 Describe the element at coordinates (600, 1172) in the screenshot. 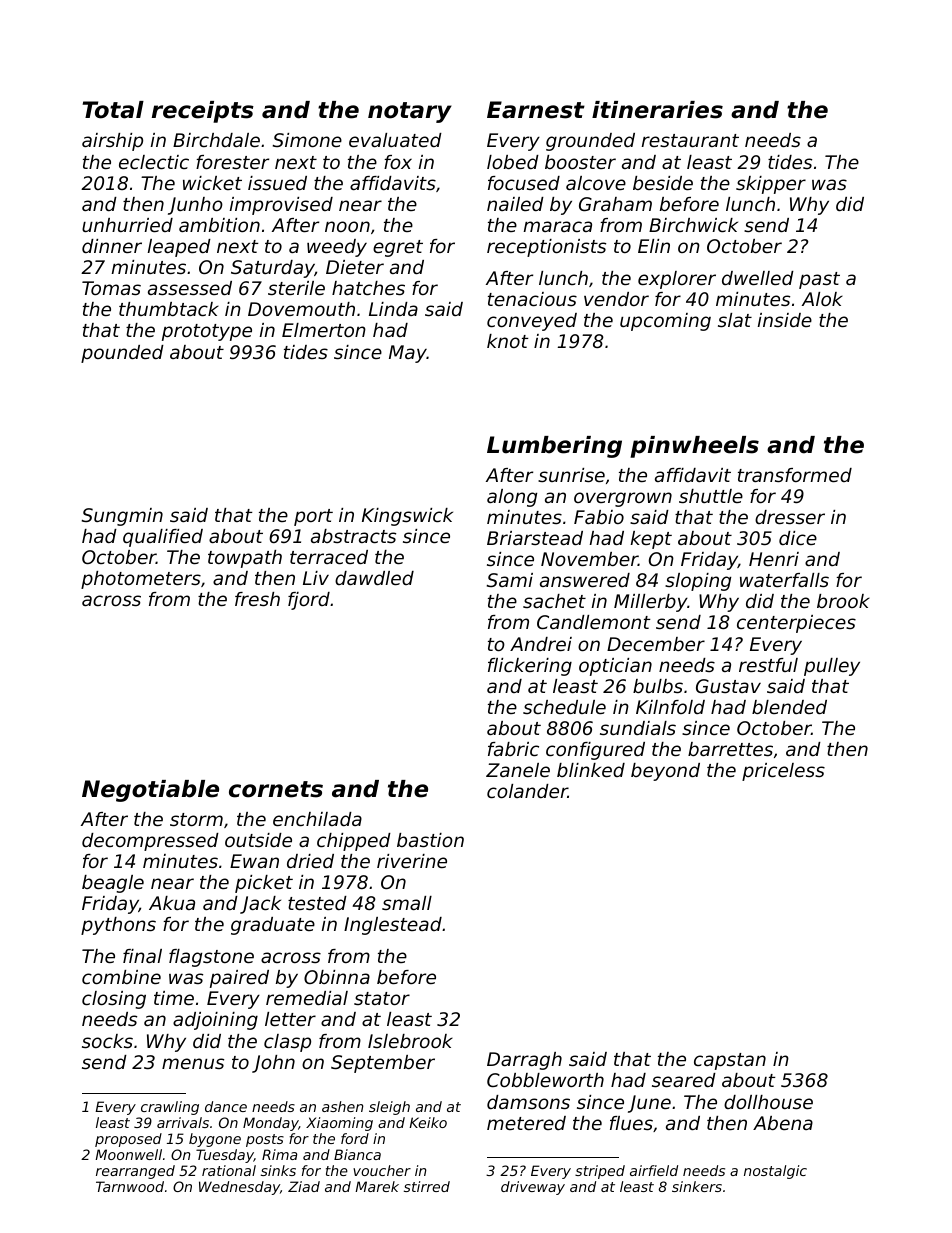

I see `striped` at that location.
